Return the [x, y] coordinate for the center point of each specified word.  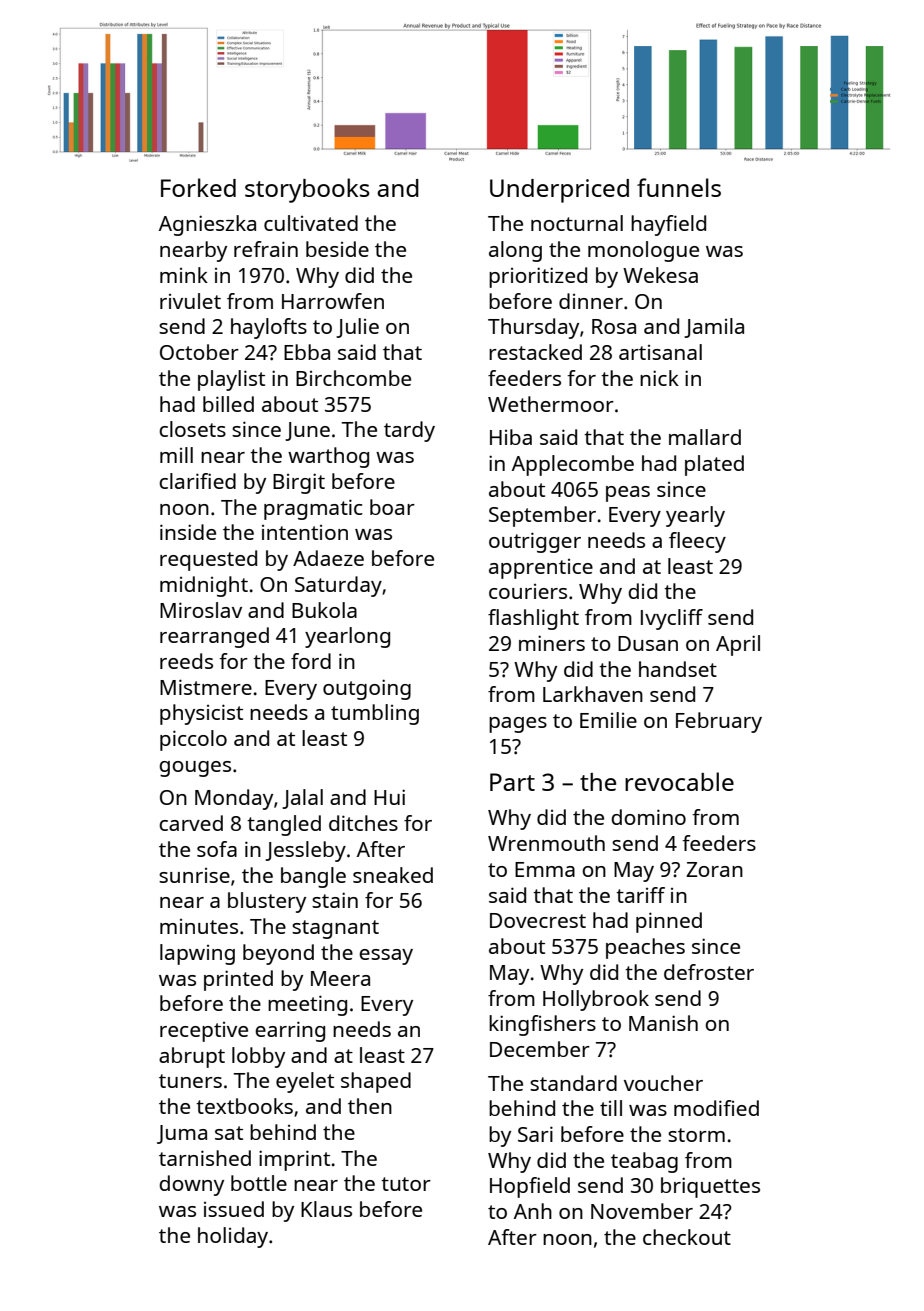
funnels [679, 187]
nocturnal [577, 223]
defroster [709, 972]
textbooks [244, 1106]
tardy [409, 431]
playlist [231, 380]
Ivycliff [672, 619]
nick [659, 378]
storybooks [307, 190]
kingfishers [542, 1025]
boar [392, 507]
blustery [267, 902]
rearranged [214, 637]
